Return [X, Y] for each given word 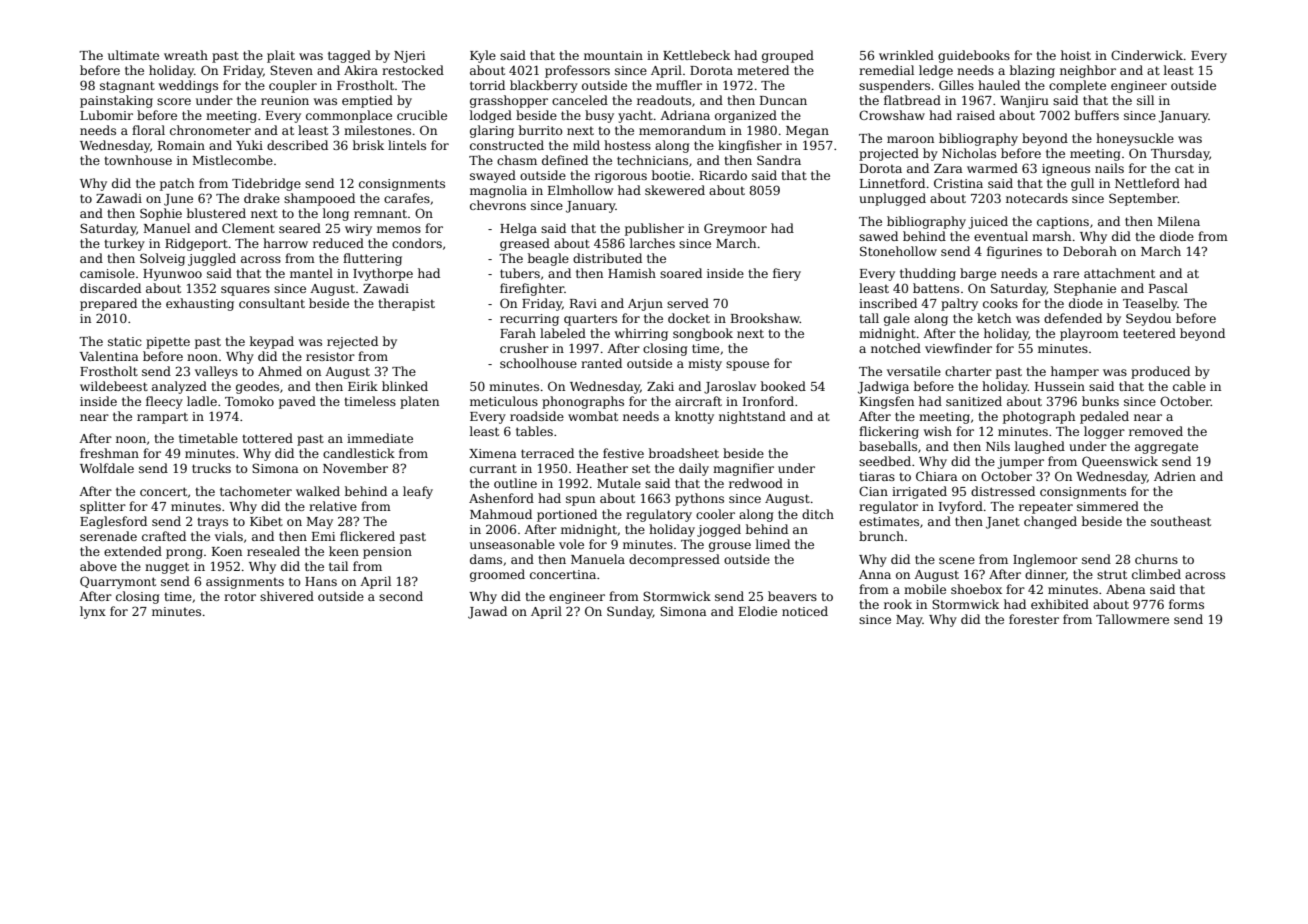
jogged [719, 530]
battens [936, 288]
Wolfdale [107, 468]
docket [689, 318]
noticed [805, 611]
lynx [93, 612]
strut [1112, 574]
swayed [493, 176]
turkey [124, 244]
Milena [1179, 221]
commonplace [349, 116]
